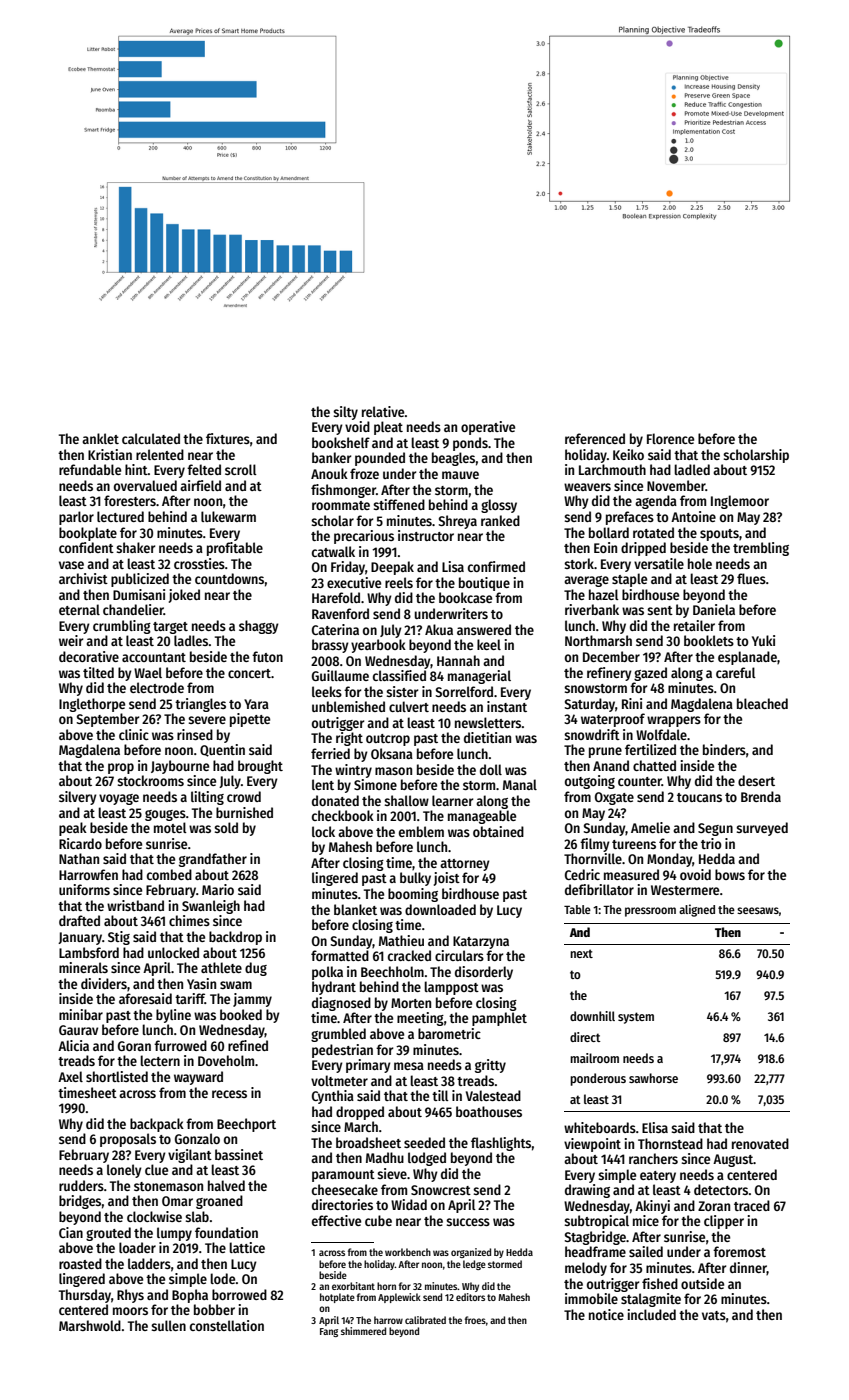 The height and width of the page is (1400, 849). I want to click on Beechholm, so click(392, 971).
